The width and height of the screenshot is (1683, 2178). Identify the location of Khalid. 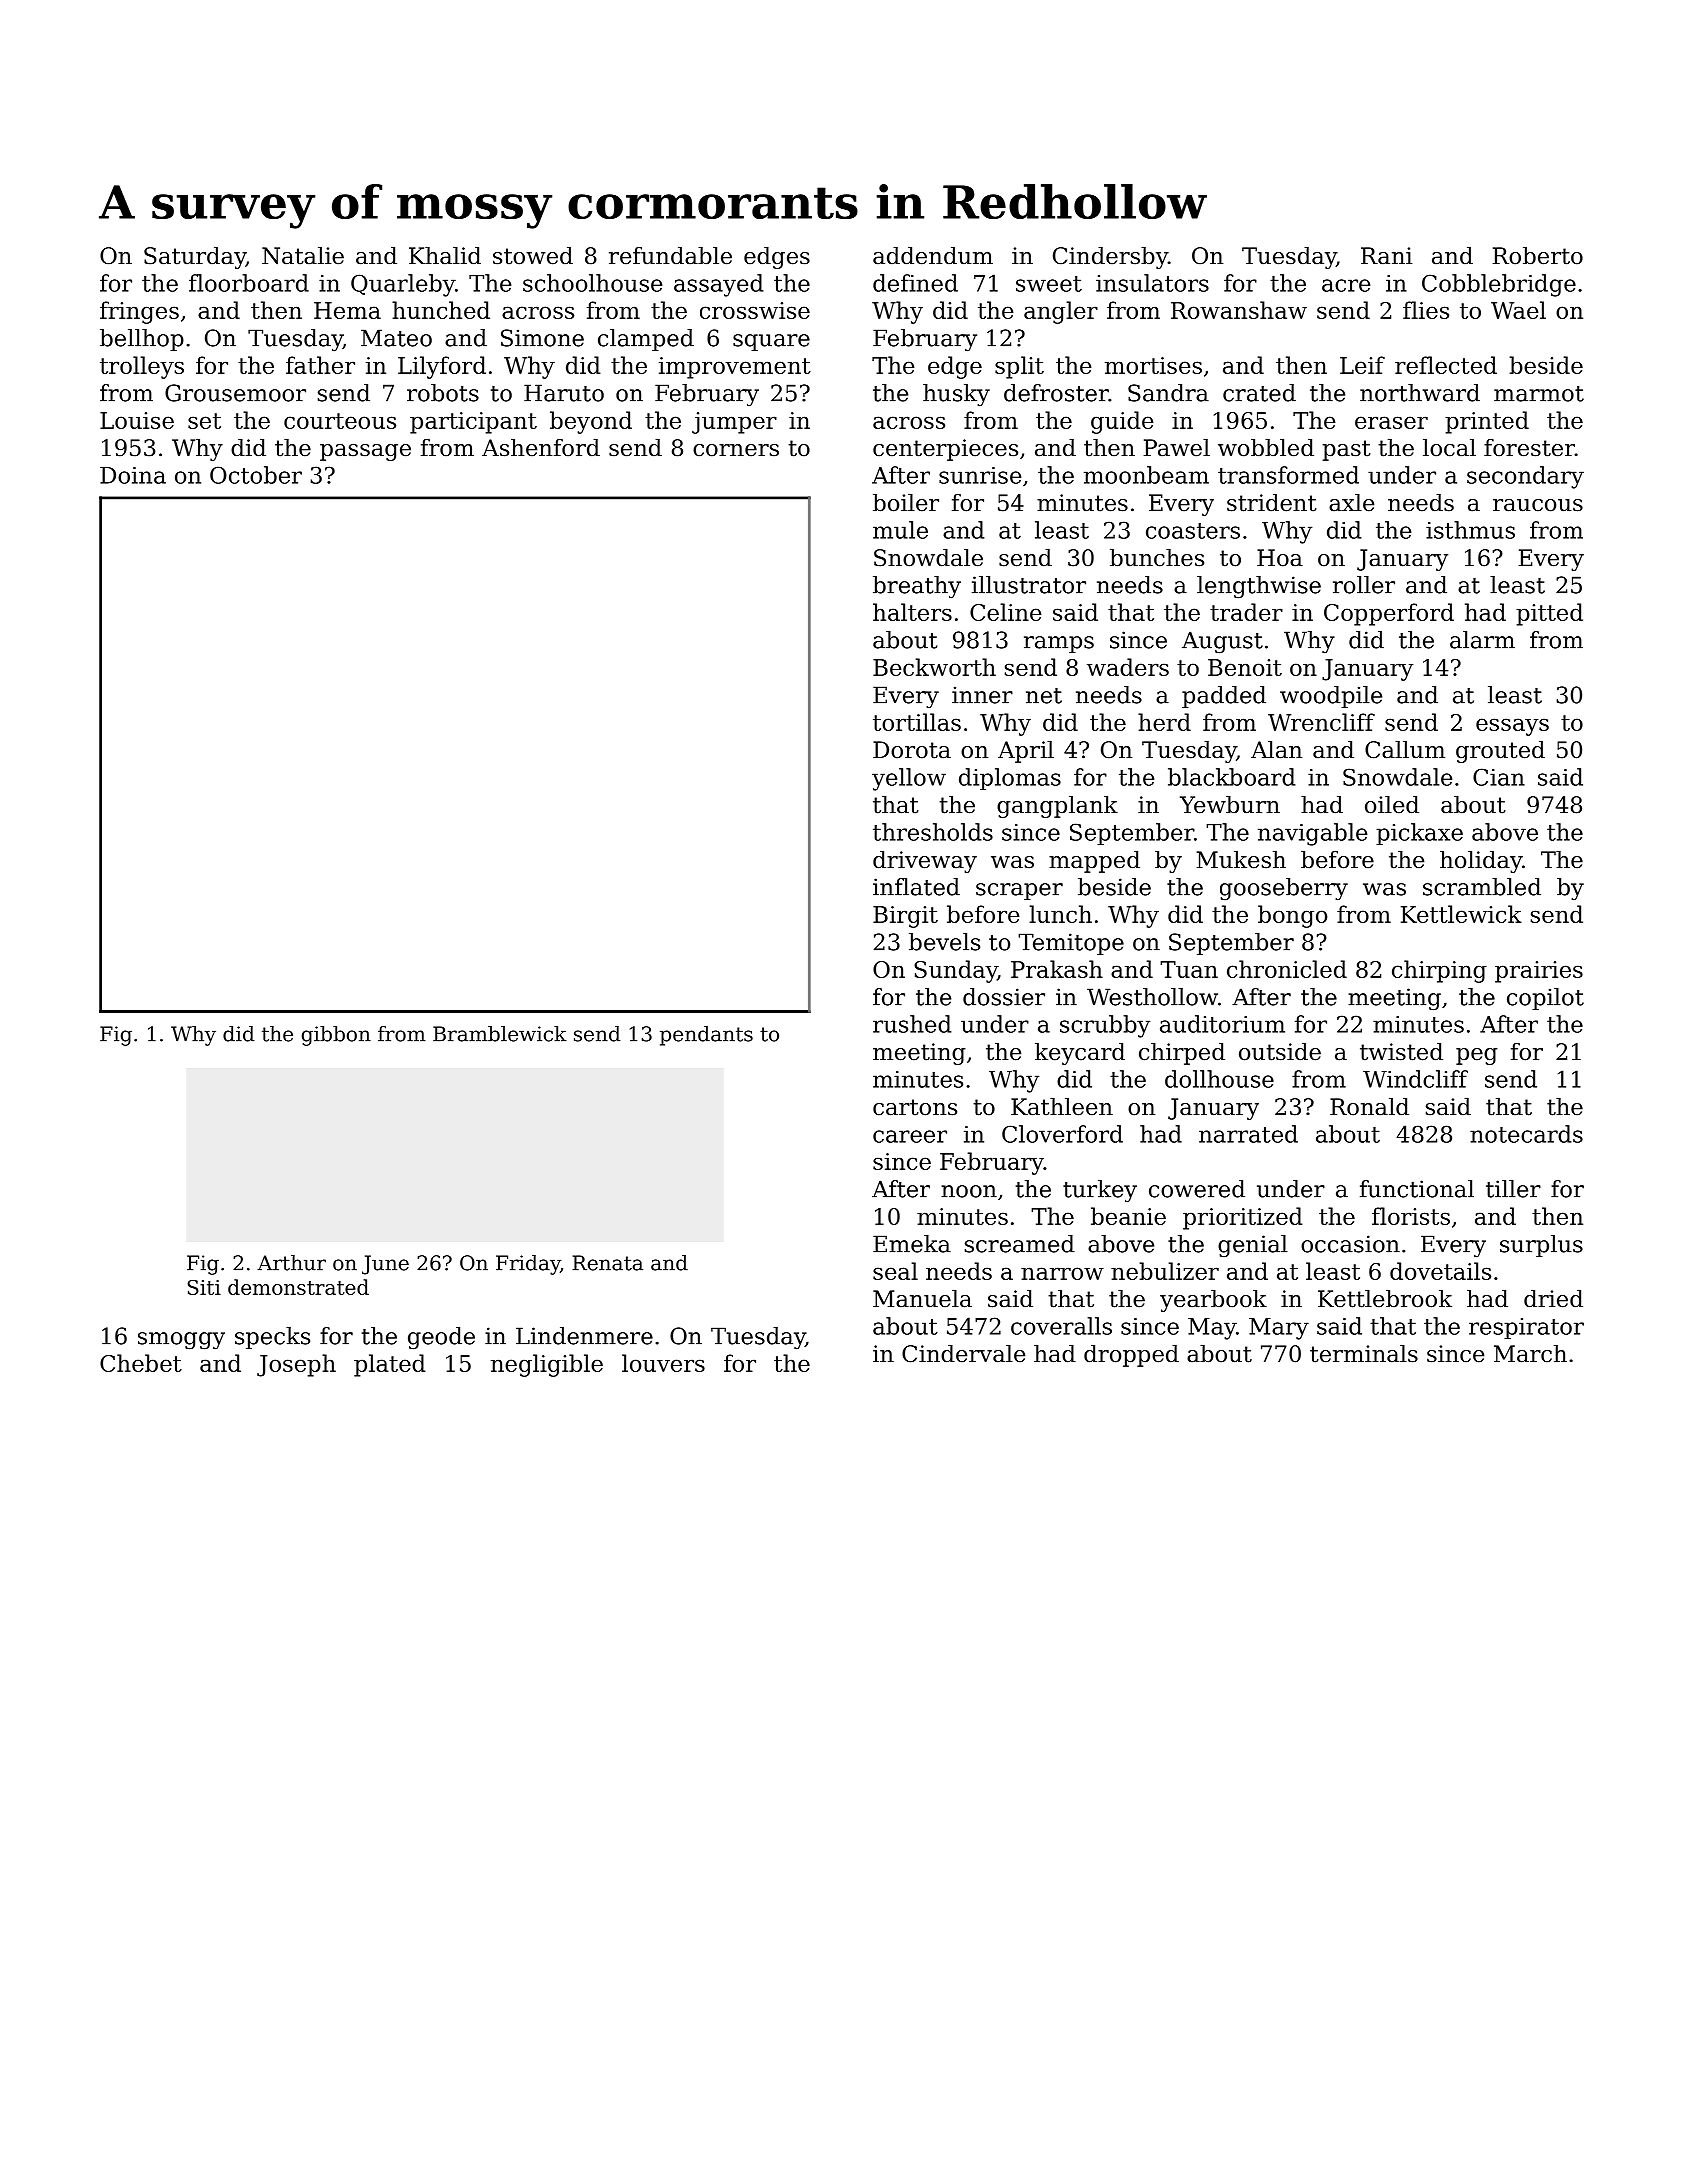
(445, 256).
